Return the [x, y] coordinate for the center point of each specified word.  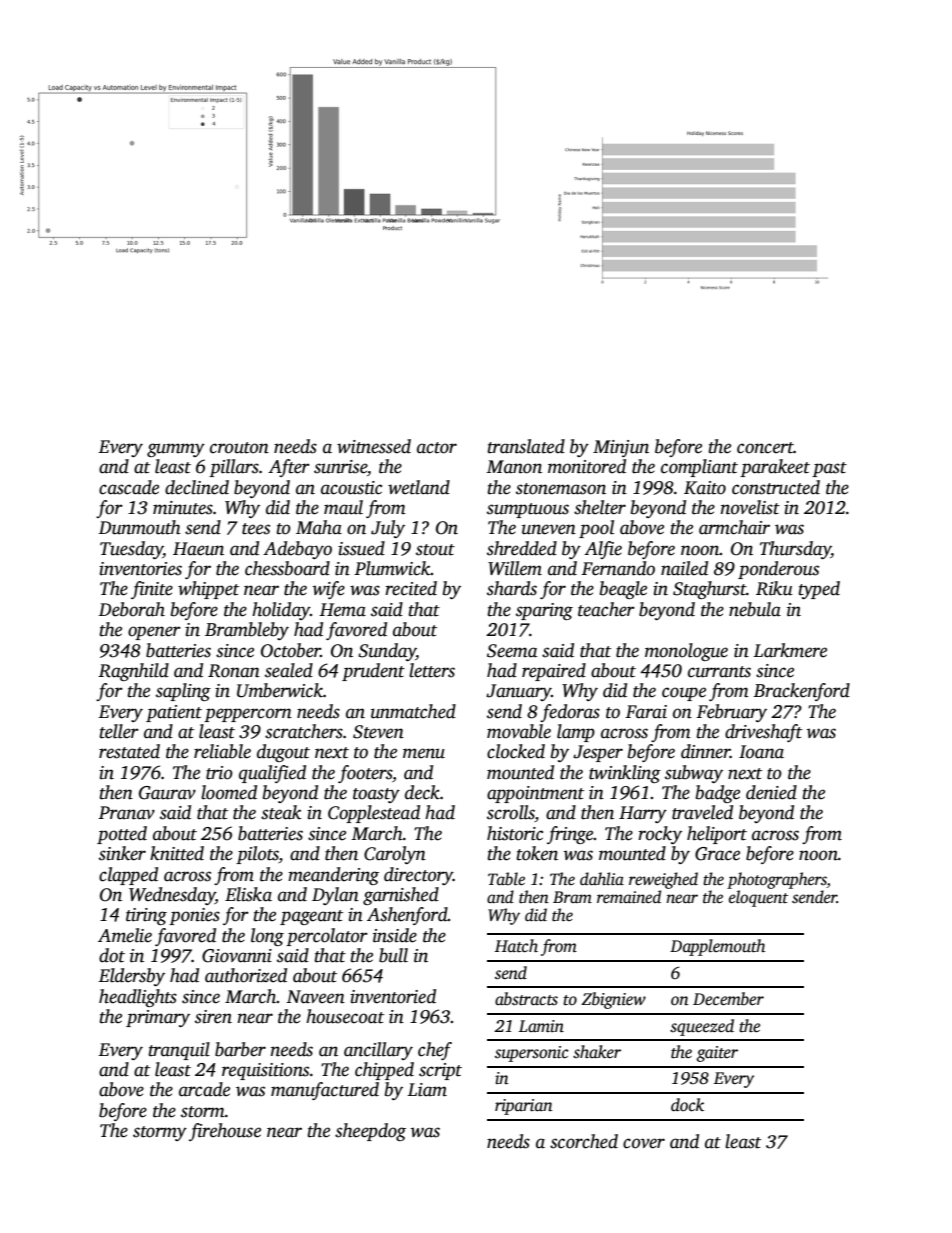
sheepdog [370, 1132]
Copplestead [374, 814]
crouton [239, 448]
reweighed [663, 880]
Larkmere [790, 650]
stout [435, 550]
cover [644, 1143]
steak [281, 812]
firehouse [225, 1132]
